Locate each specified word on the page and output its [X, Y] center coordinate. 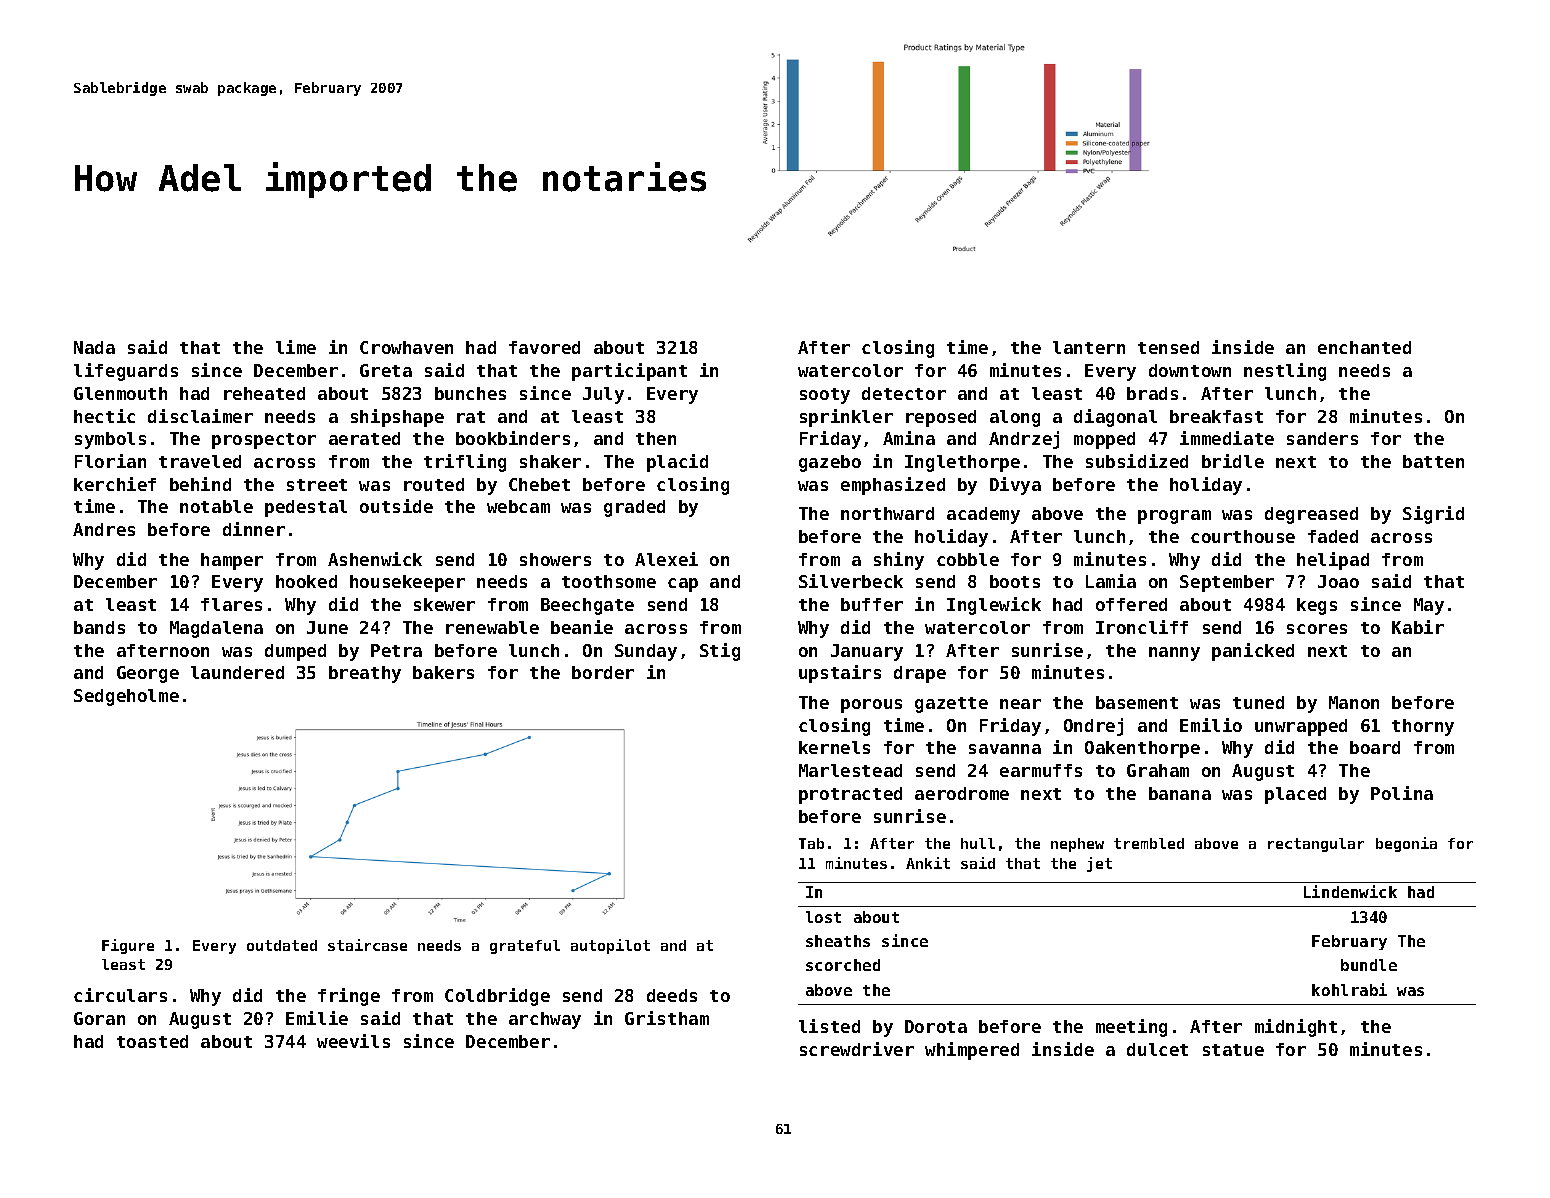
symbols [110, 440]
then [656, 438]
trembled [1149, 843]
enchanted [1364, 347]
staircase [367, 945]
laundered [237, 672]
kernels [834, 747]
